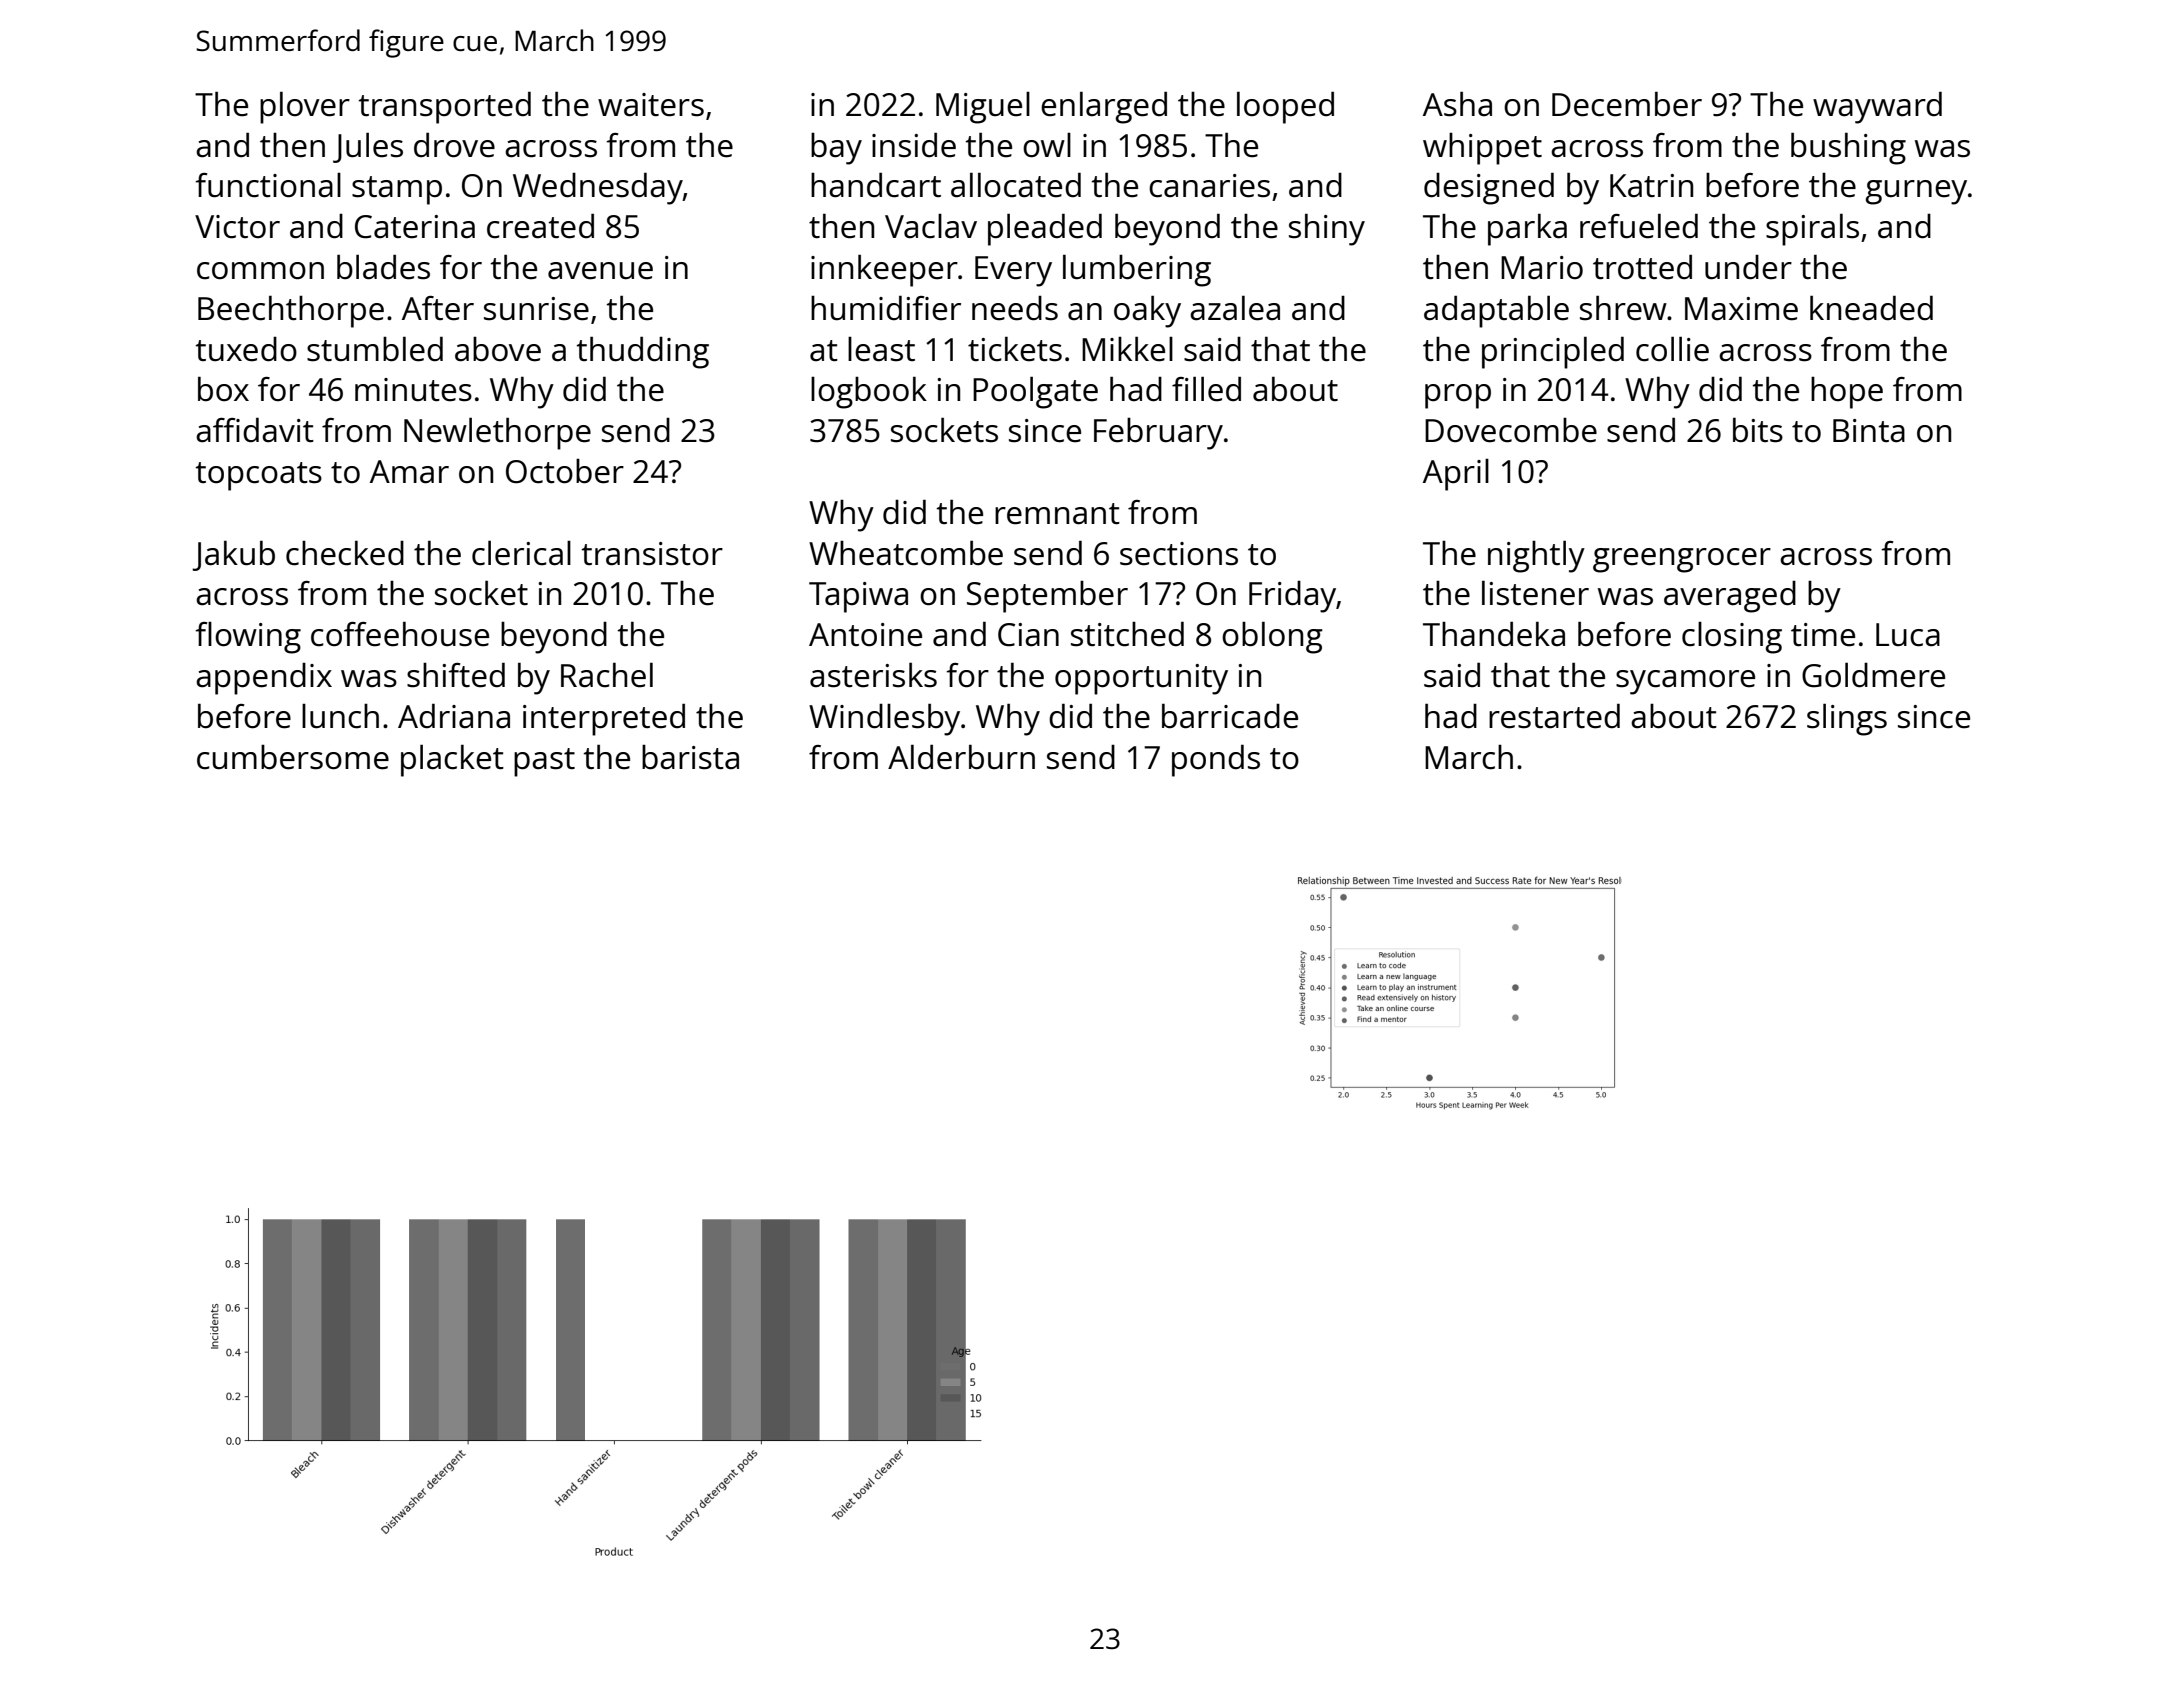 The height and width of the screenshot is (1683, 2178). I want to click on tuxedo, so click(246, 349).
